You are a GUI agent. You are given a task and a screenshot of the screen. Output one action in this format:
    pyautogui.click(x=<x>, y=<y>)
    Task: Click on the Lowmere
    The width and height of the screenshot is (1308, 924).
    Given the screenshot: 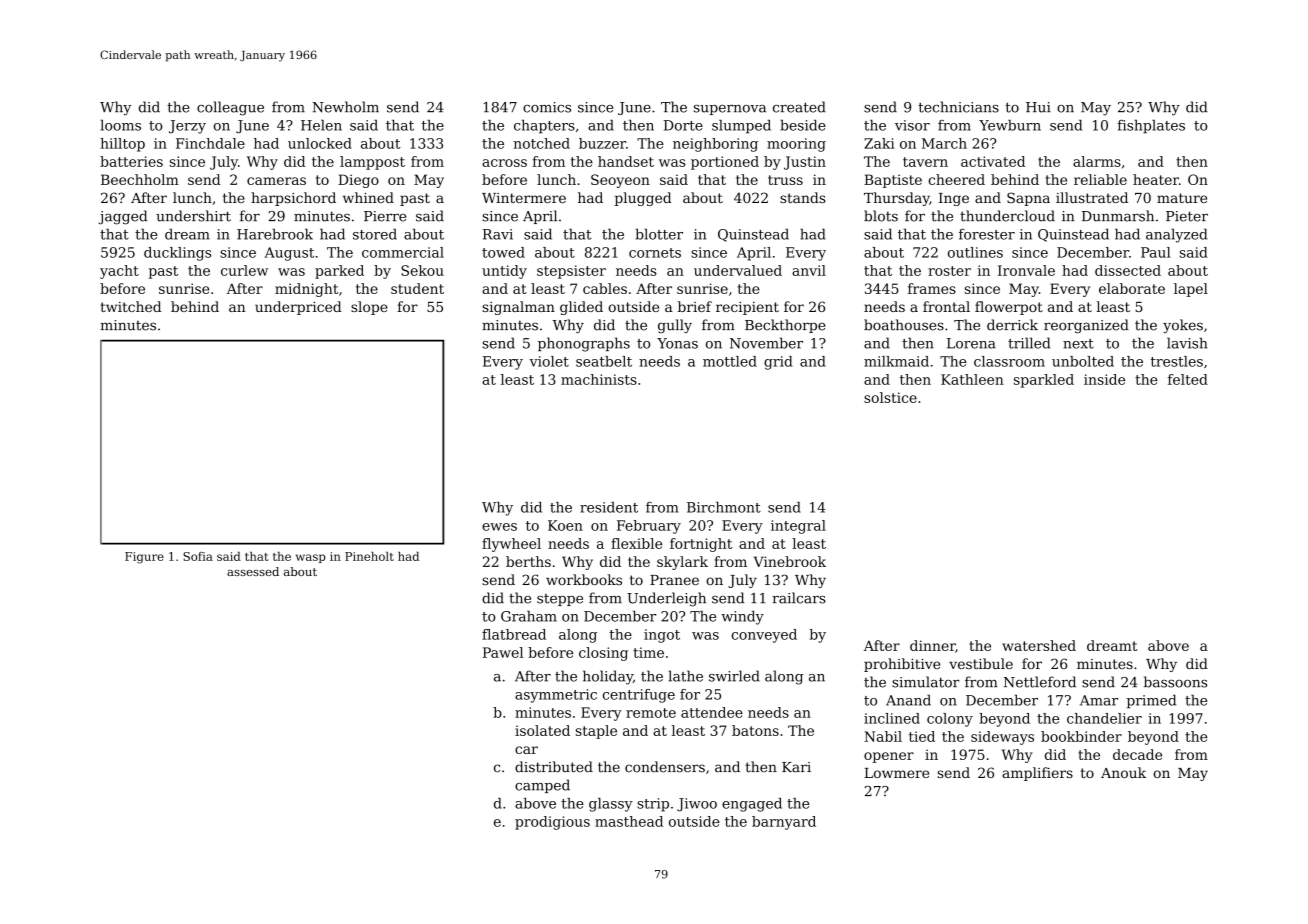 What is the action you would take?
    pyautogui.click(x=896, y=773)
